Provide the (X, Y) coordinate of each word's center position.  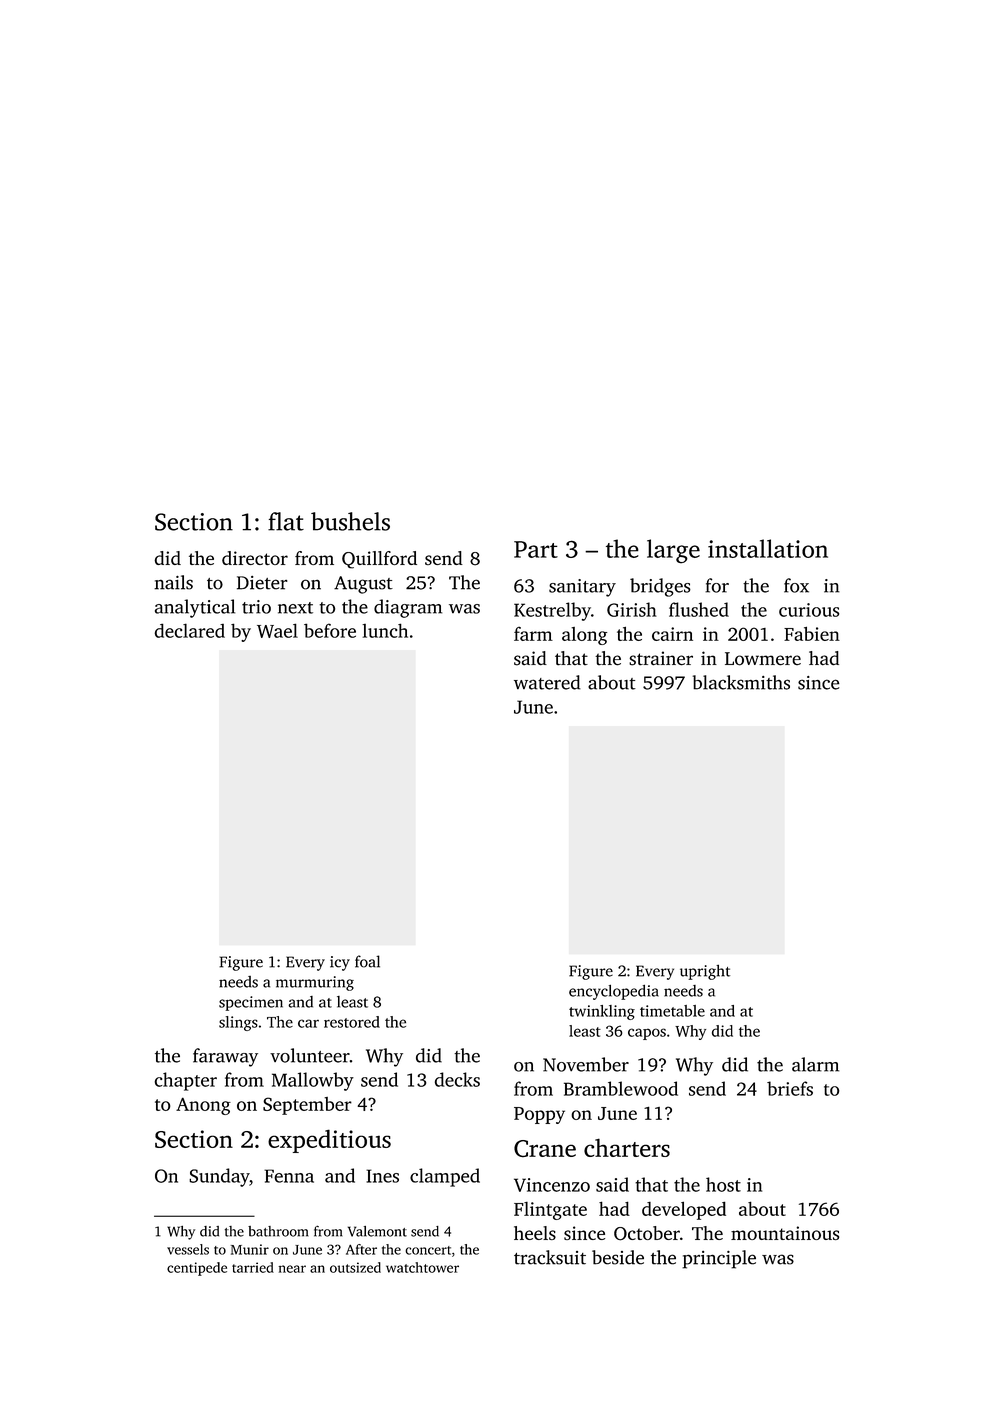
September (307, 1106)
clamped (445, 1177)
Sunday (219, 1177)
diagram (408, 608)
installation (768, 548)
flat (286, 521)
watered (547, 682)
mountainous (785, 1233)
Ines (382, 1176)
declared (190, 630)
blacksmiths (741, 682)
